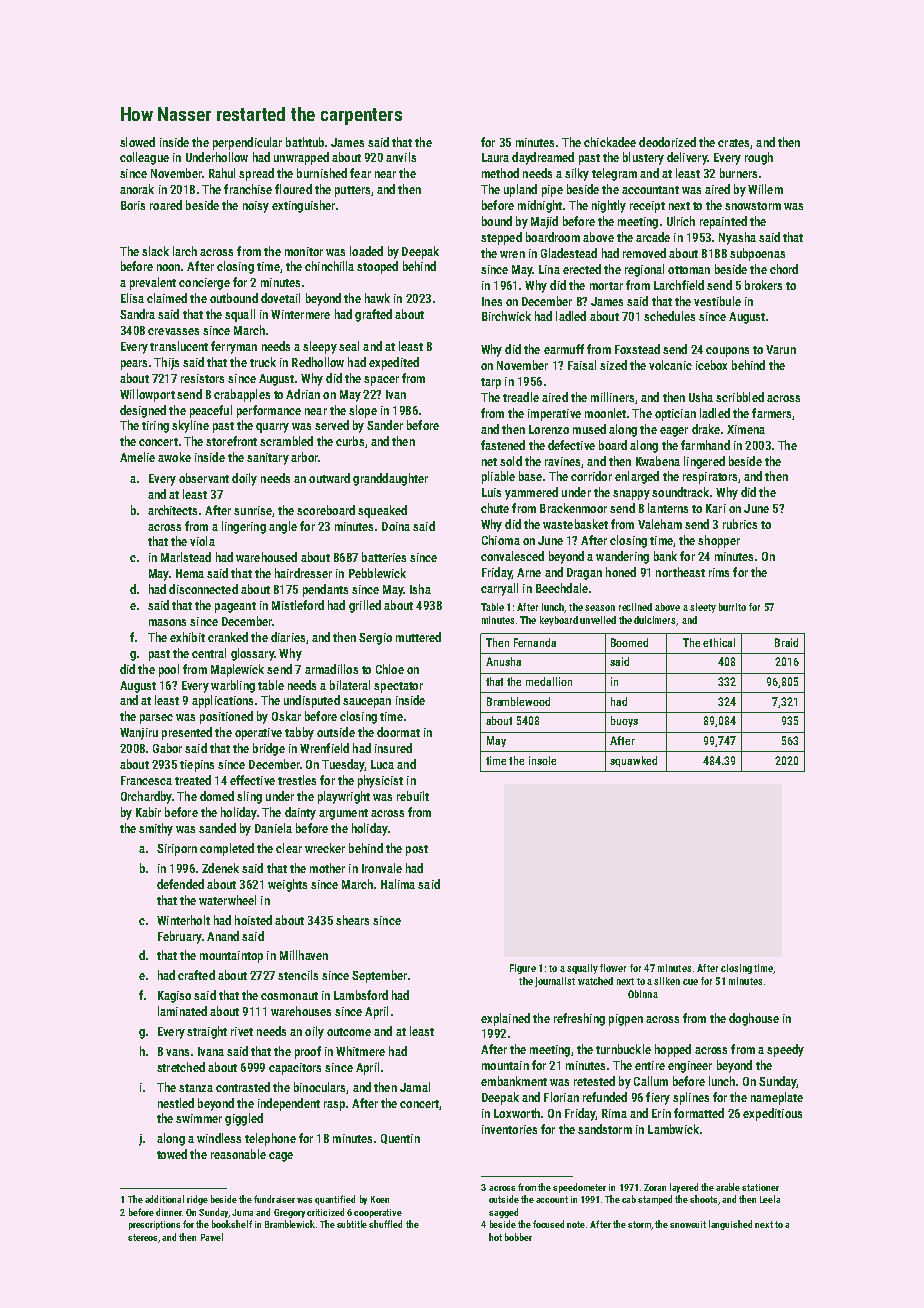 Image resolution: width=924 pixels, height=1308 pixels. I want to click on anvils, so click(401, 157).
